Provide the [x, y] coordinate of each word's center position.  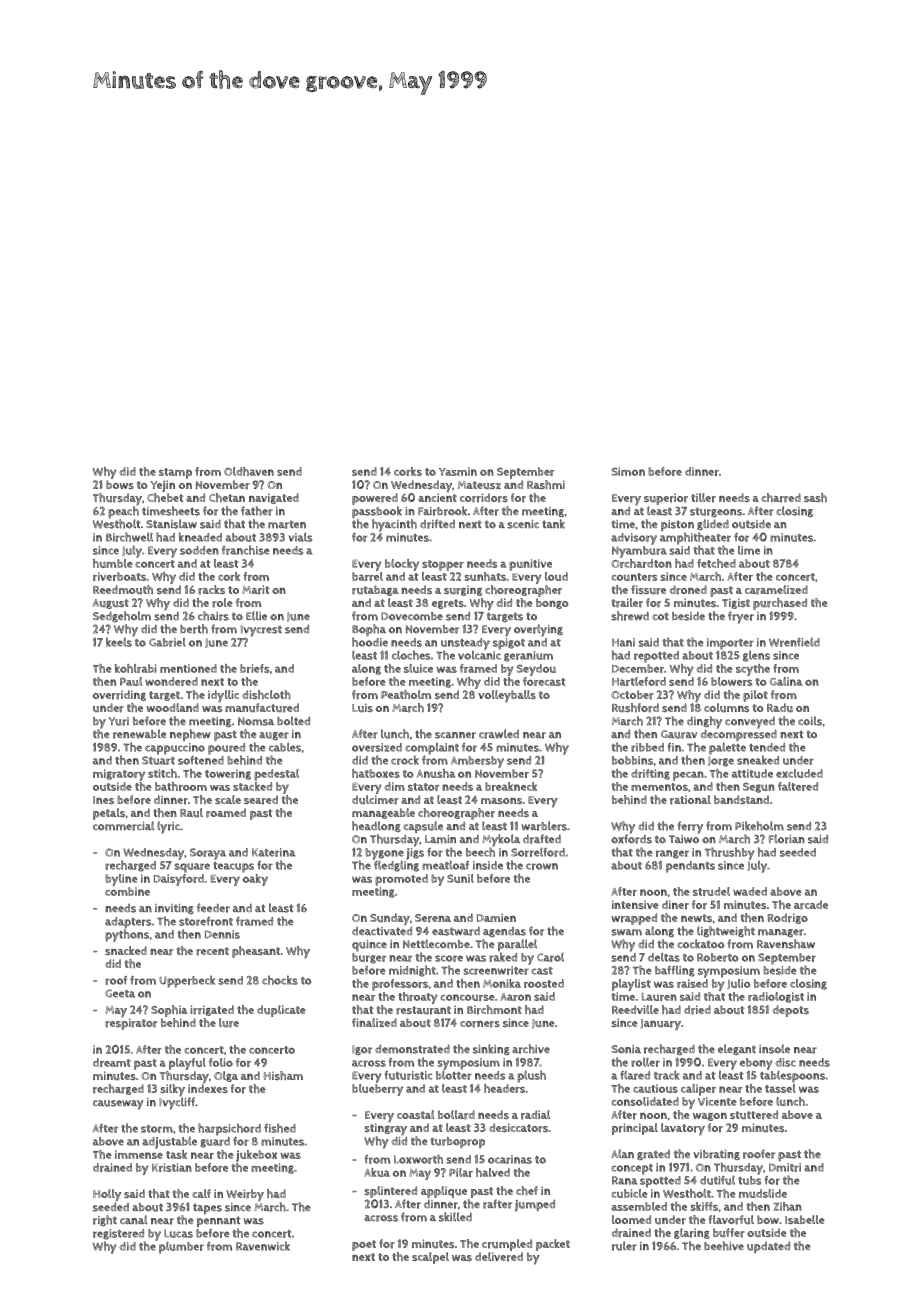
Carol [550, 957]
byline [121, 880]
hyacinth [394, 525]
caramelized [776, 590]
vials [300, 537]
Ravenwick [263, 1246]
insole [774, 1049]
